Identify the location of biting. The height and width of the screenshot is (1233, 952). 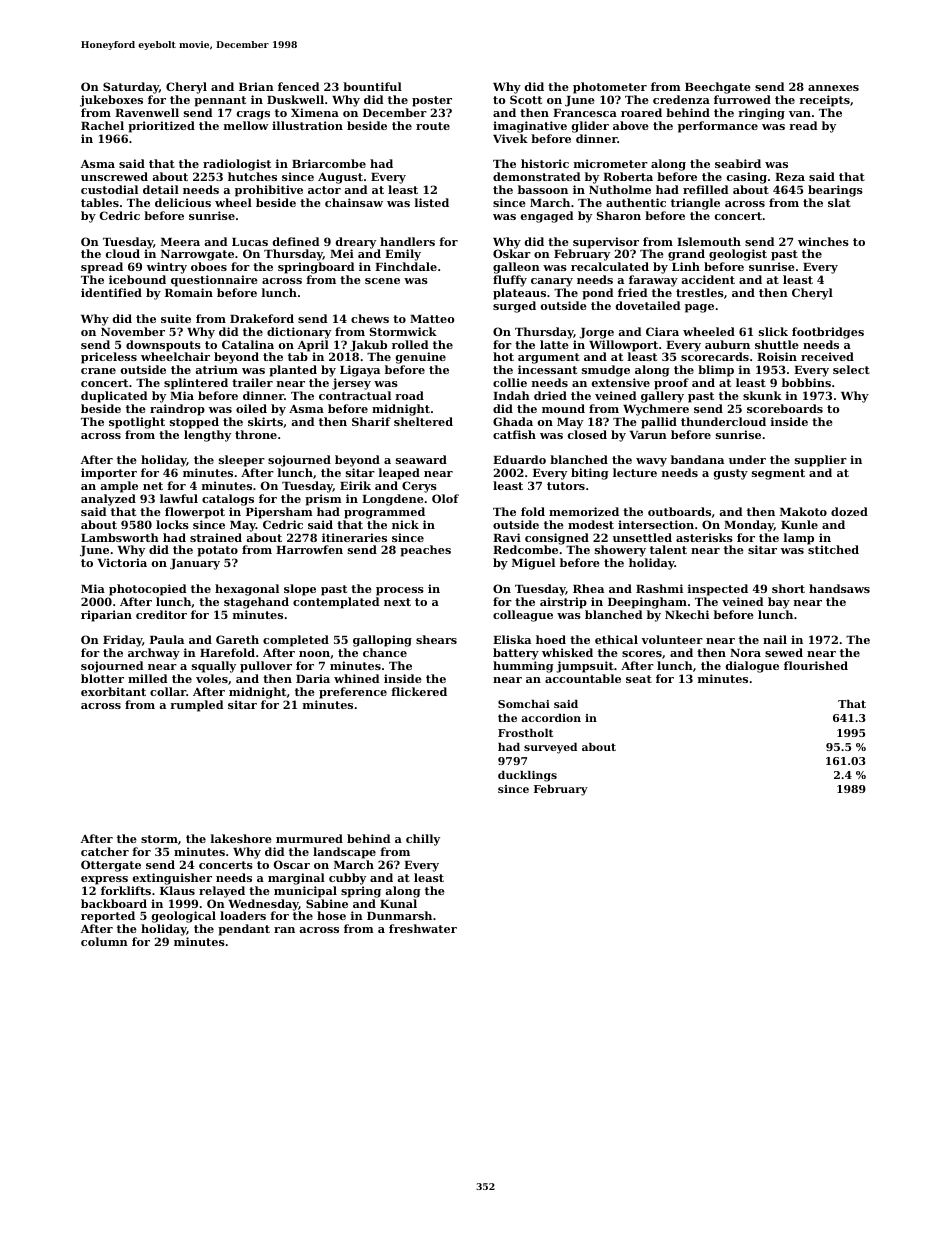
(590, 474).
